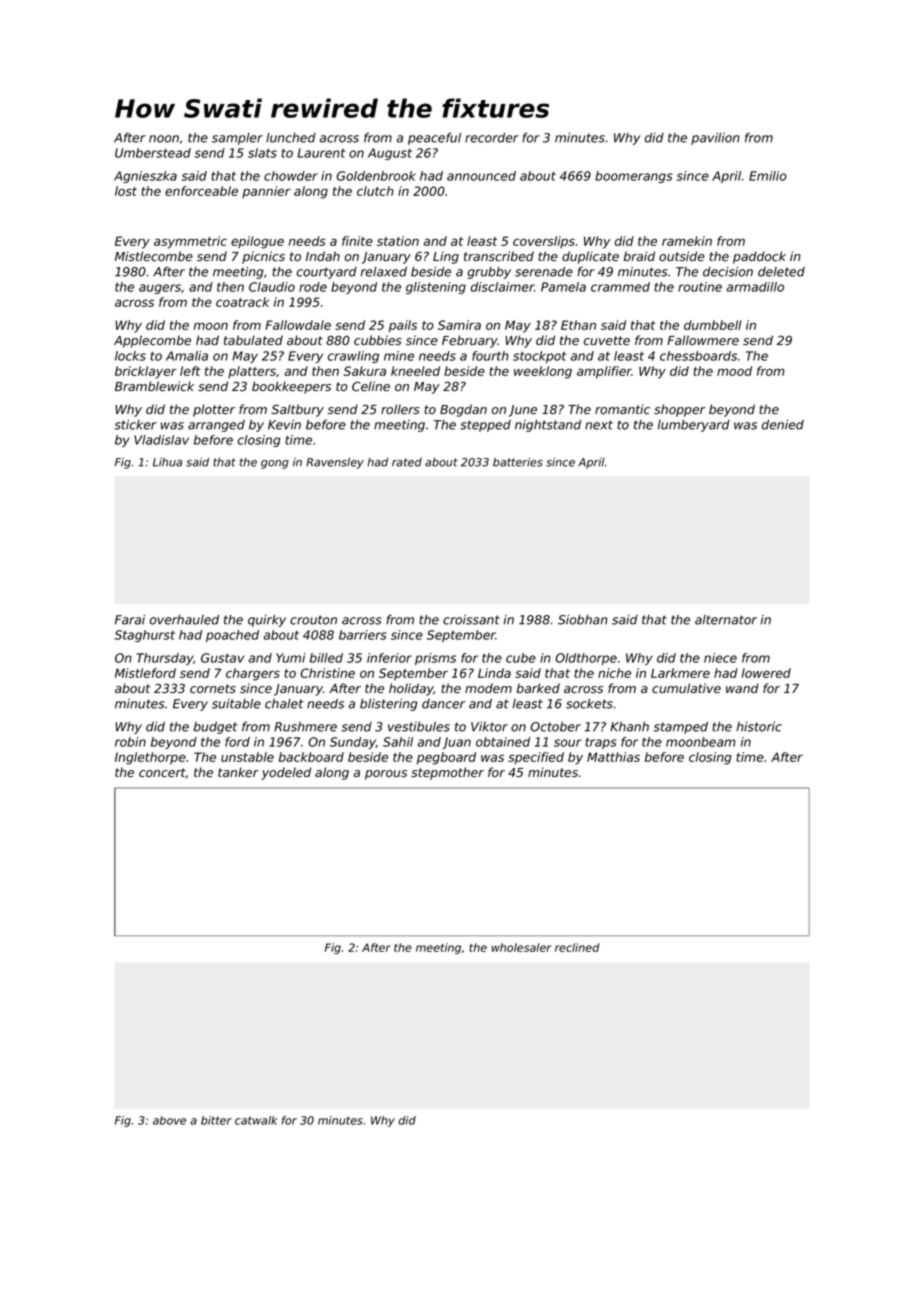  I want to click on wholesaler, so click(521, 947).
